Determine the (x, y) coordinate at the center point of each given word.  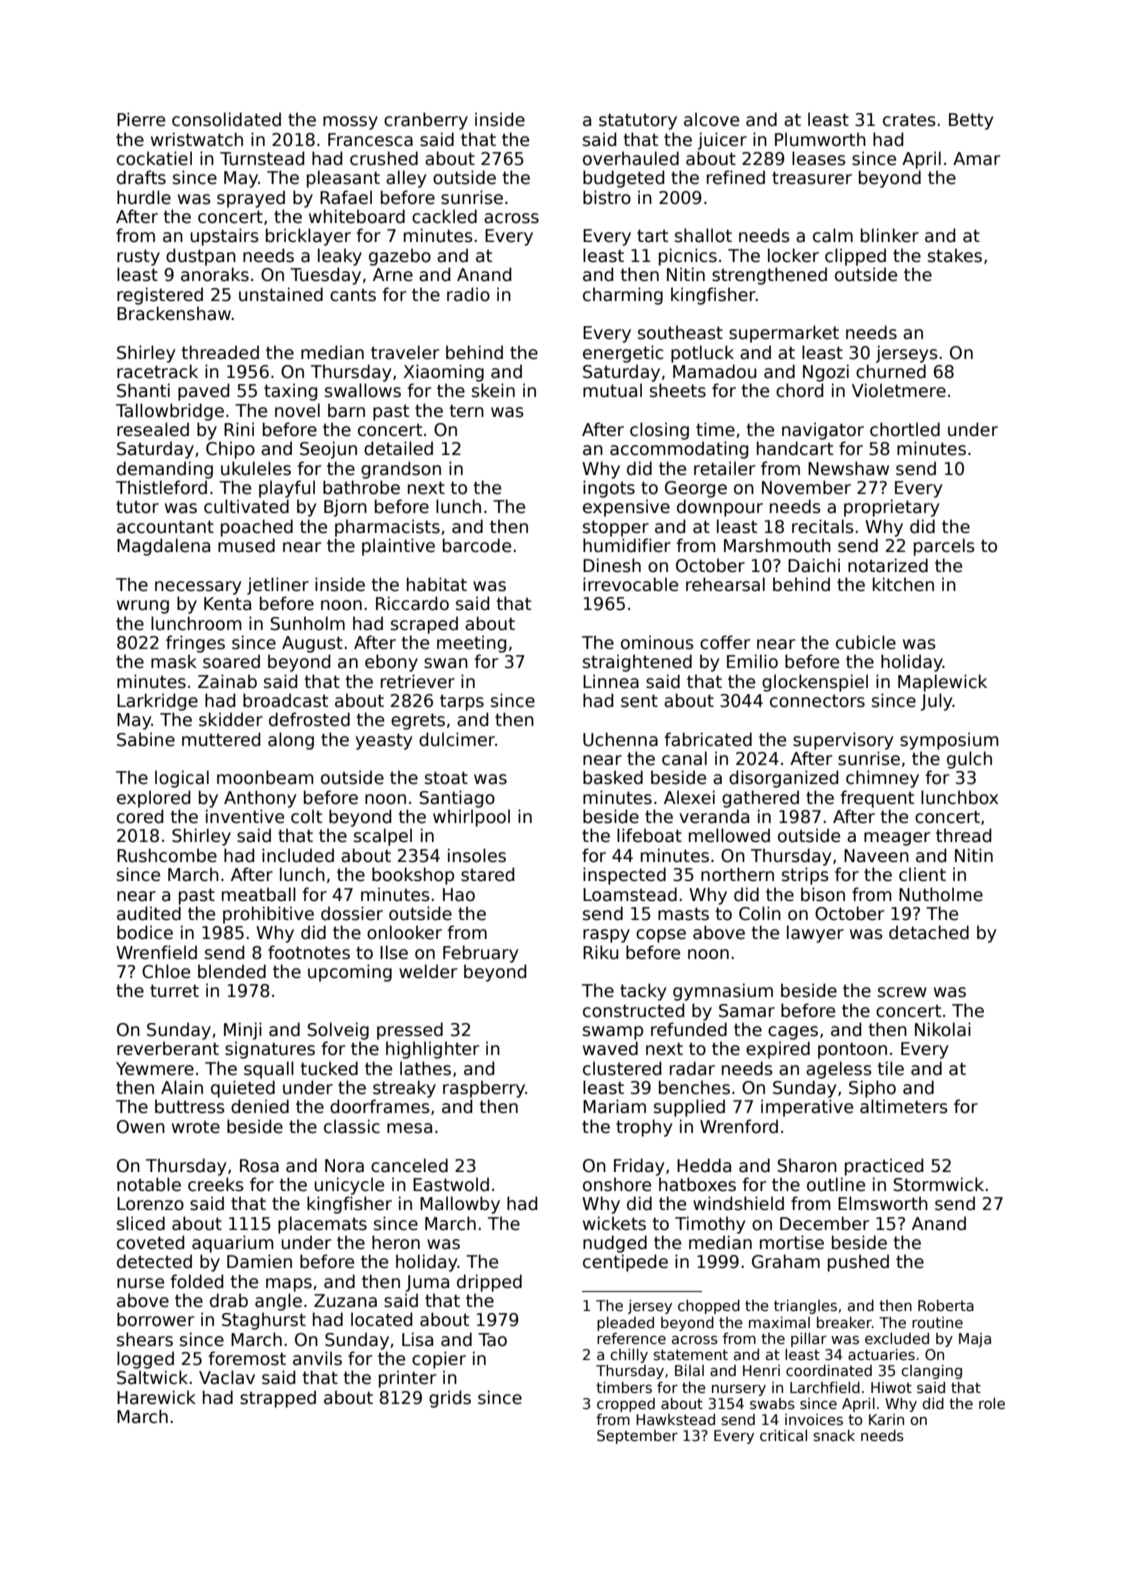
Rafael (346, 197)
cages (793, 1033)
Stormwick (938, 1184)
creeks (216, 1184)
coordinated (829, 1370)
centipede (625, 1263)
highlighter (432, 1050)
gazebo (400, 257)
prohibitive (268, 915)
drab (229, 1300)
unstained (281, 294)
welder (428, 971)
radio (468, 294)
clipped (855, 257)
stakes (955, 255)
